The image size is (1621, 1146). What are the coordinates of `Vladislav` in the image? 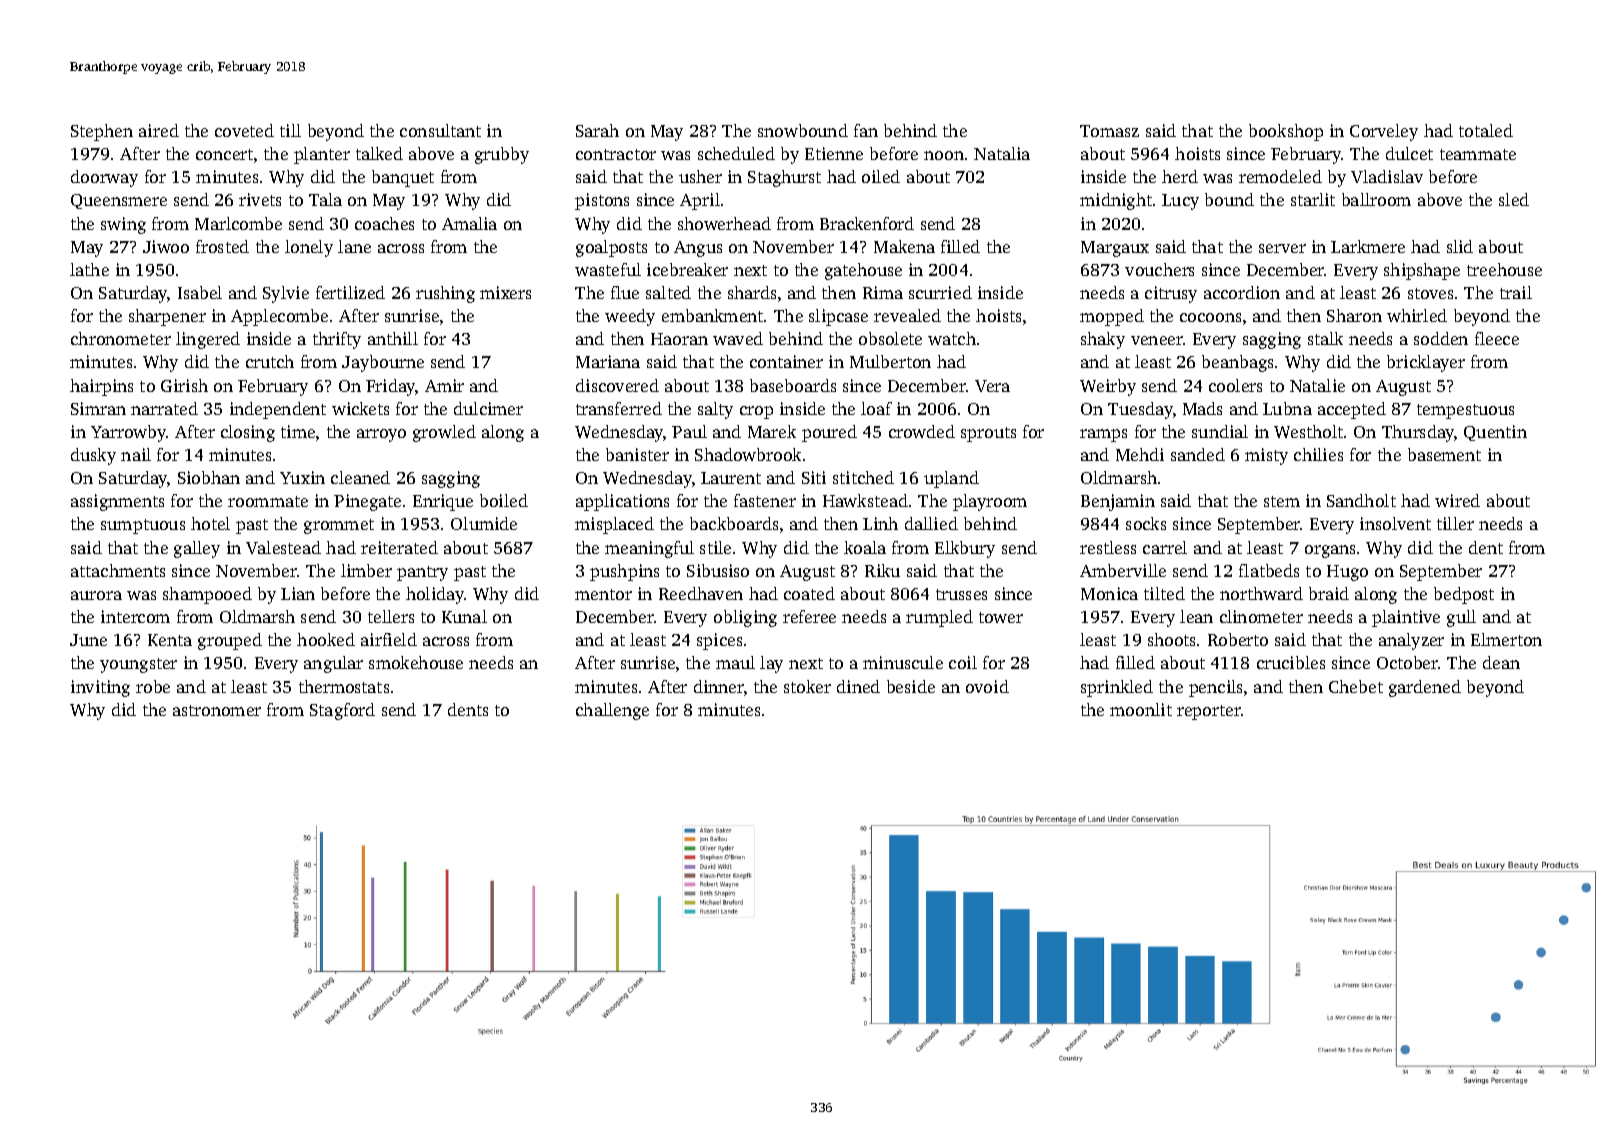 It's located at (1387, 176).
